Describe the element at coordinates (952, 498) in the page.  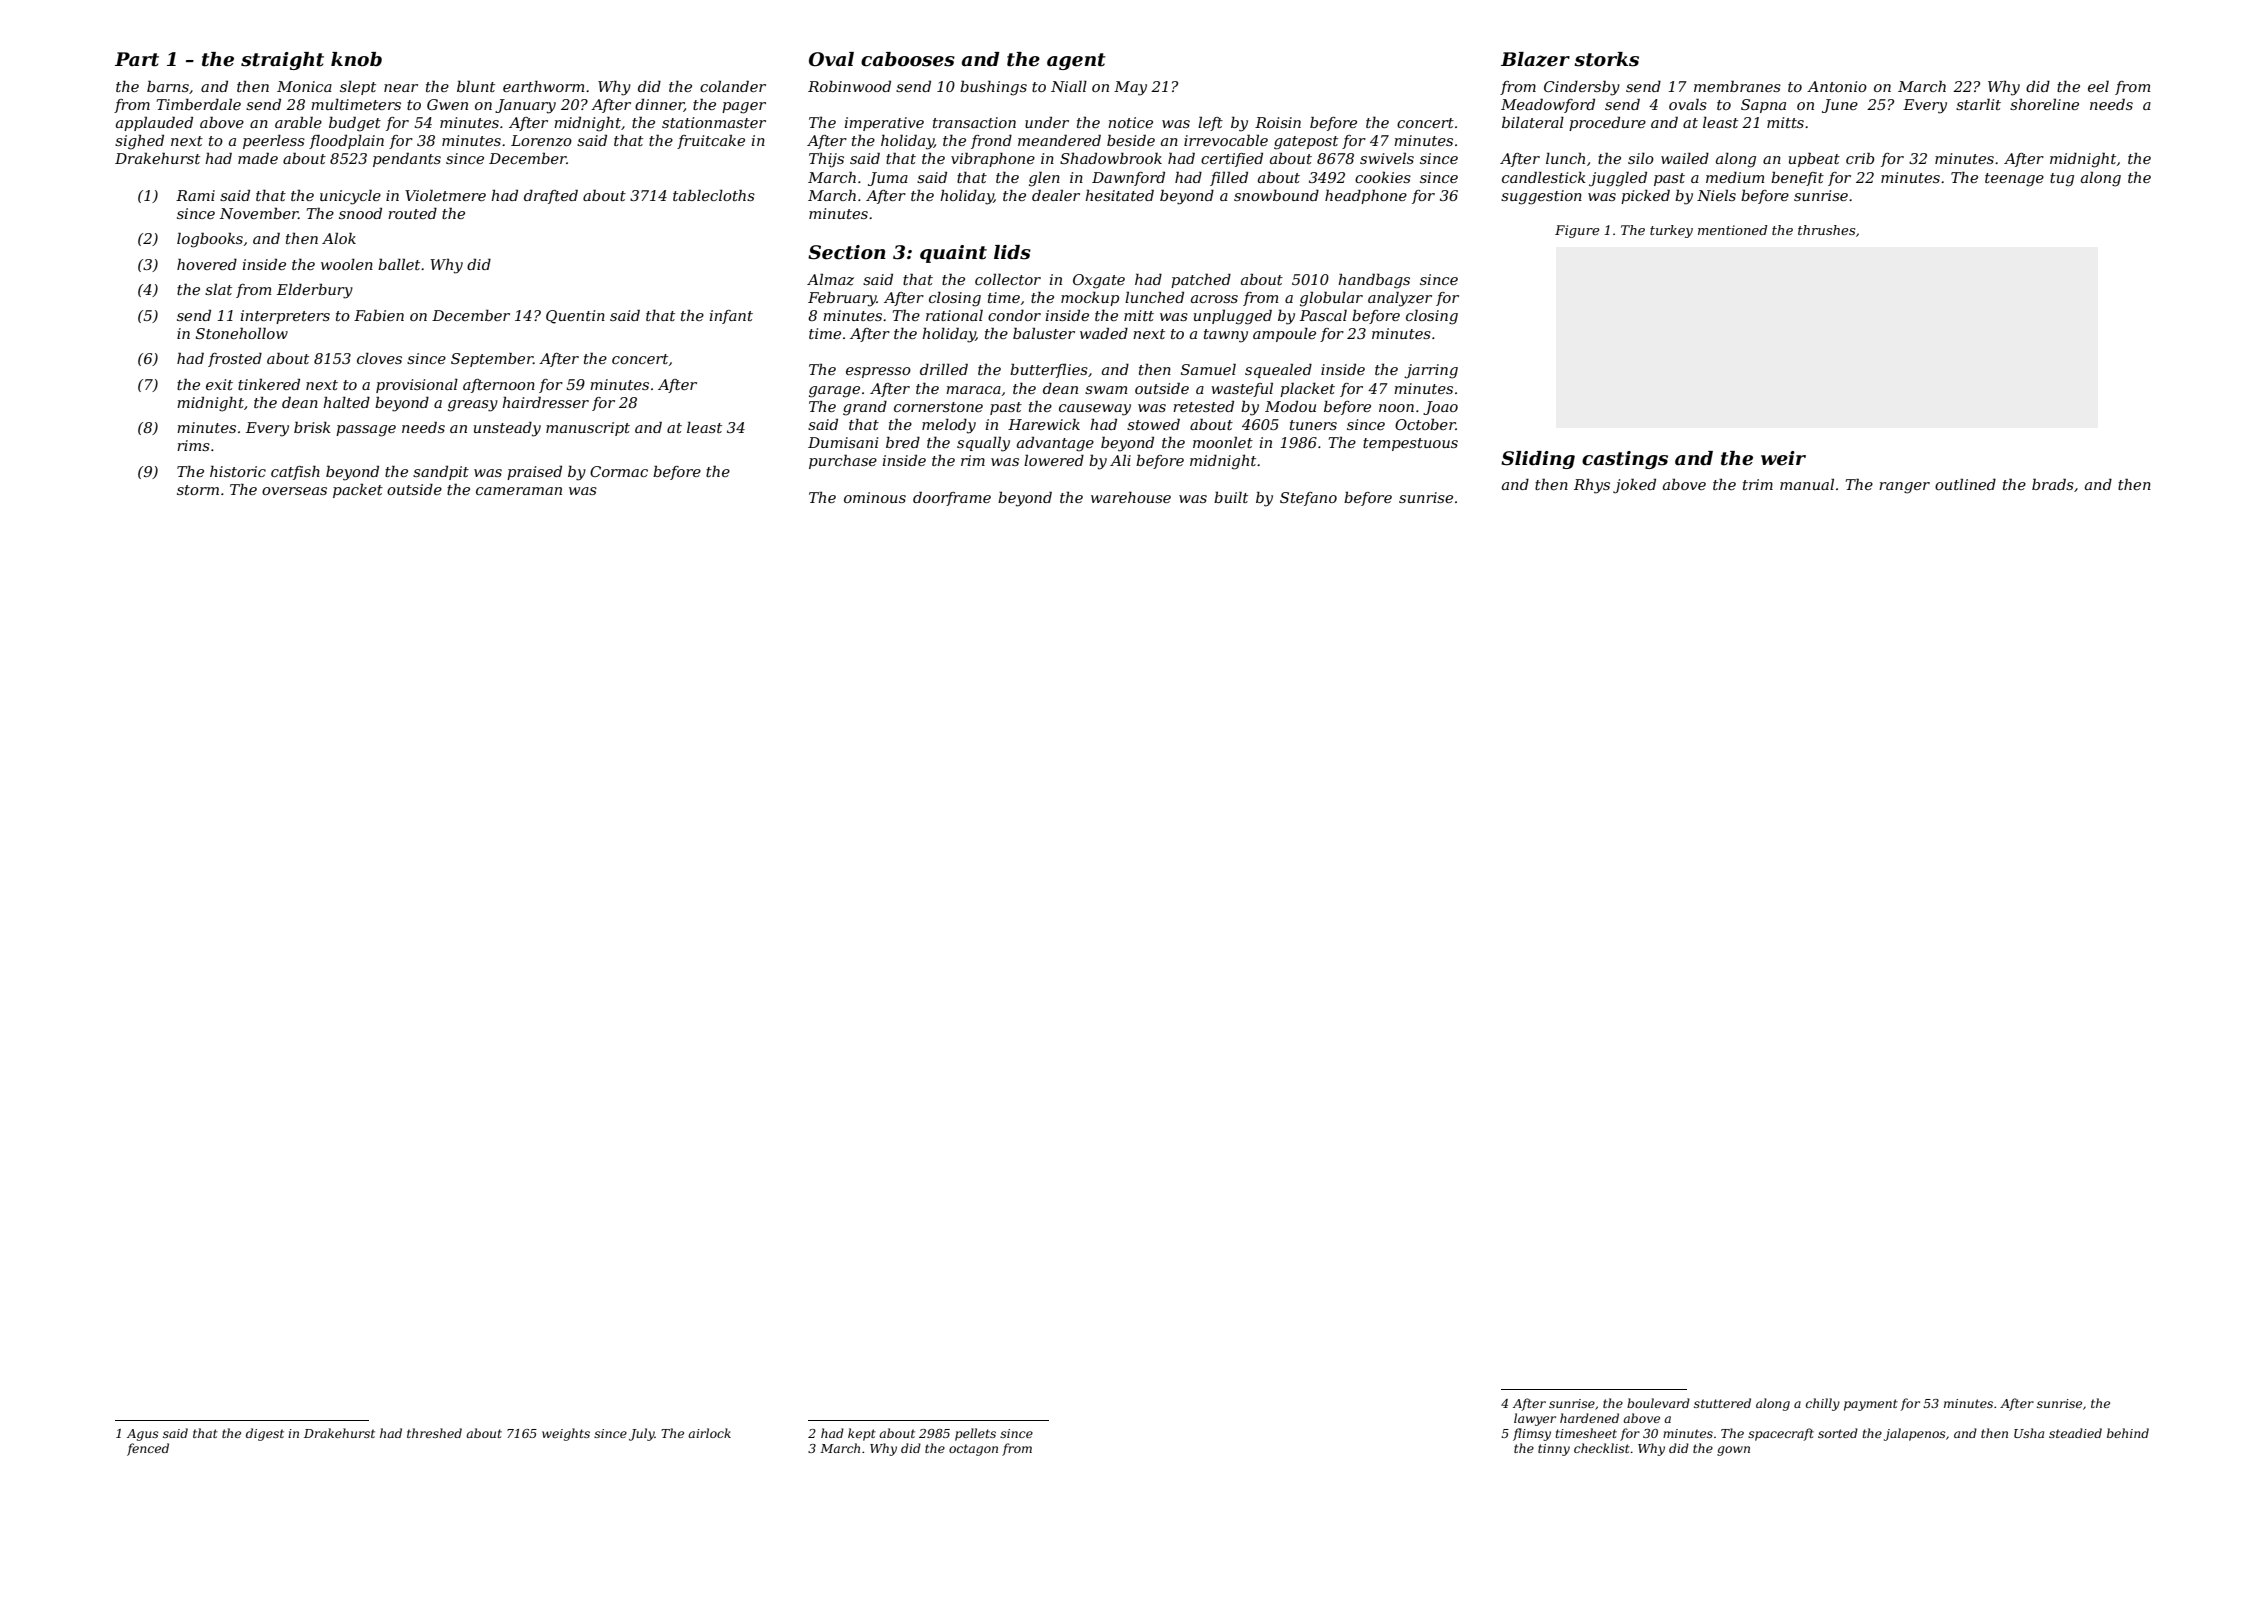
I see `doorframe` at that location.
